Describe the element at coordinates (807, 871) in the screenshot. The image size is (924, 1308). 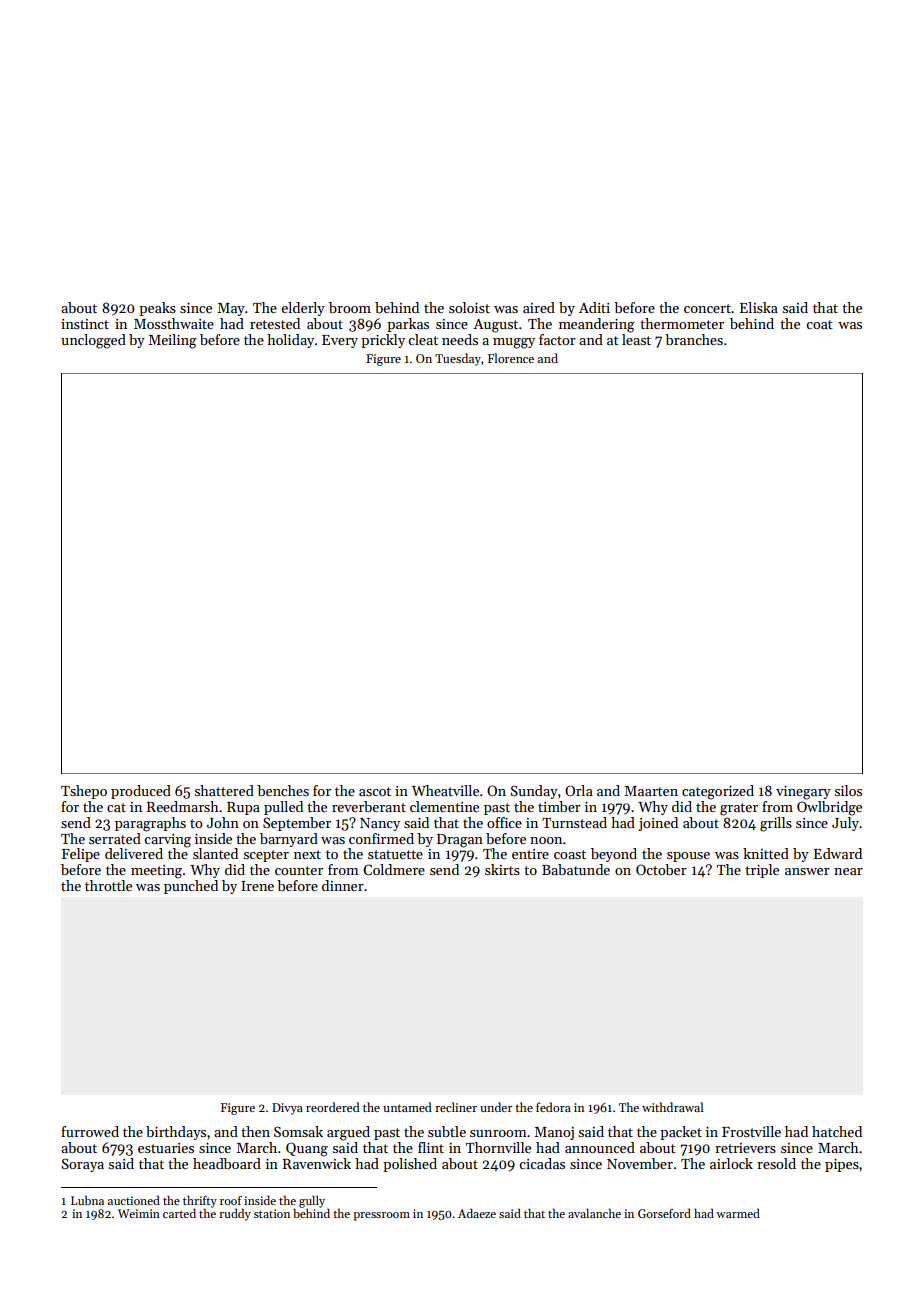
I see `answer` at that location.
